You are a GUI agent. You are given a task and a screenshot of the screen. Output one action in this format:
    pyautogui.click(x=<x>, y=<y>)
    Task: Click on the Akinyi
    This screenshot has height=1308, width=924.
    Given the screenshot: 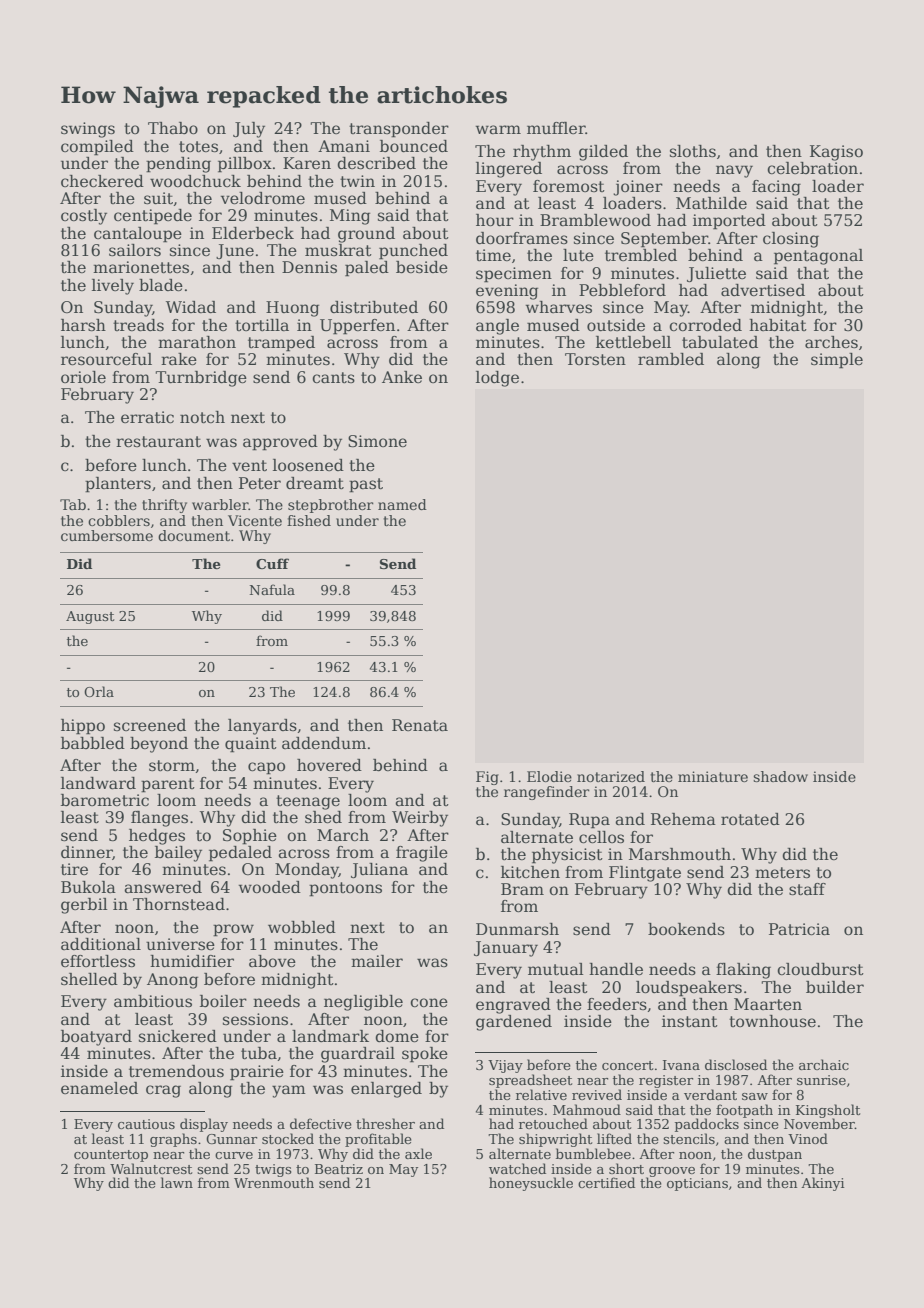 What is the action you would take?
    pyautogui.click(x=823, y=1184)
